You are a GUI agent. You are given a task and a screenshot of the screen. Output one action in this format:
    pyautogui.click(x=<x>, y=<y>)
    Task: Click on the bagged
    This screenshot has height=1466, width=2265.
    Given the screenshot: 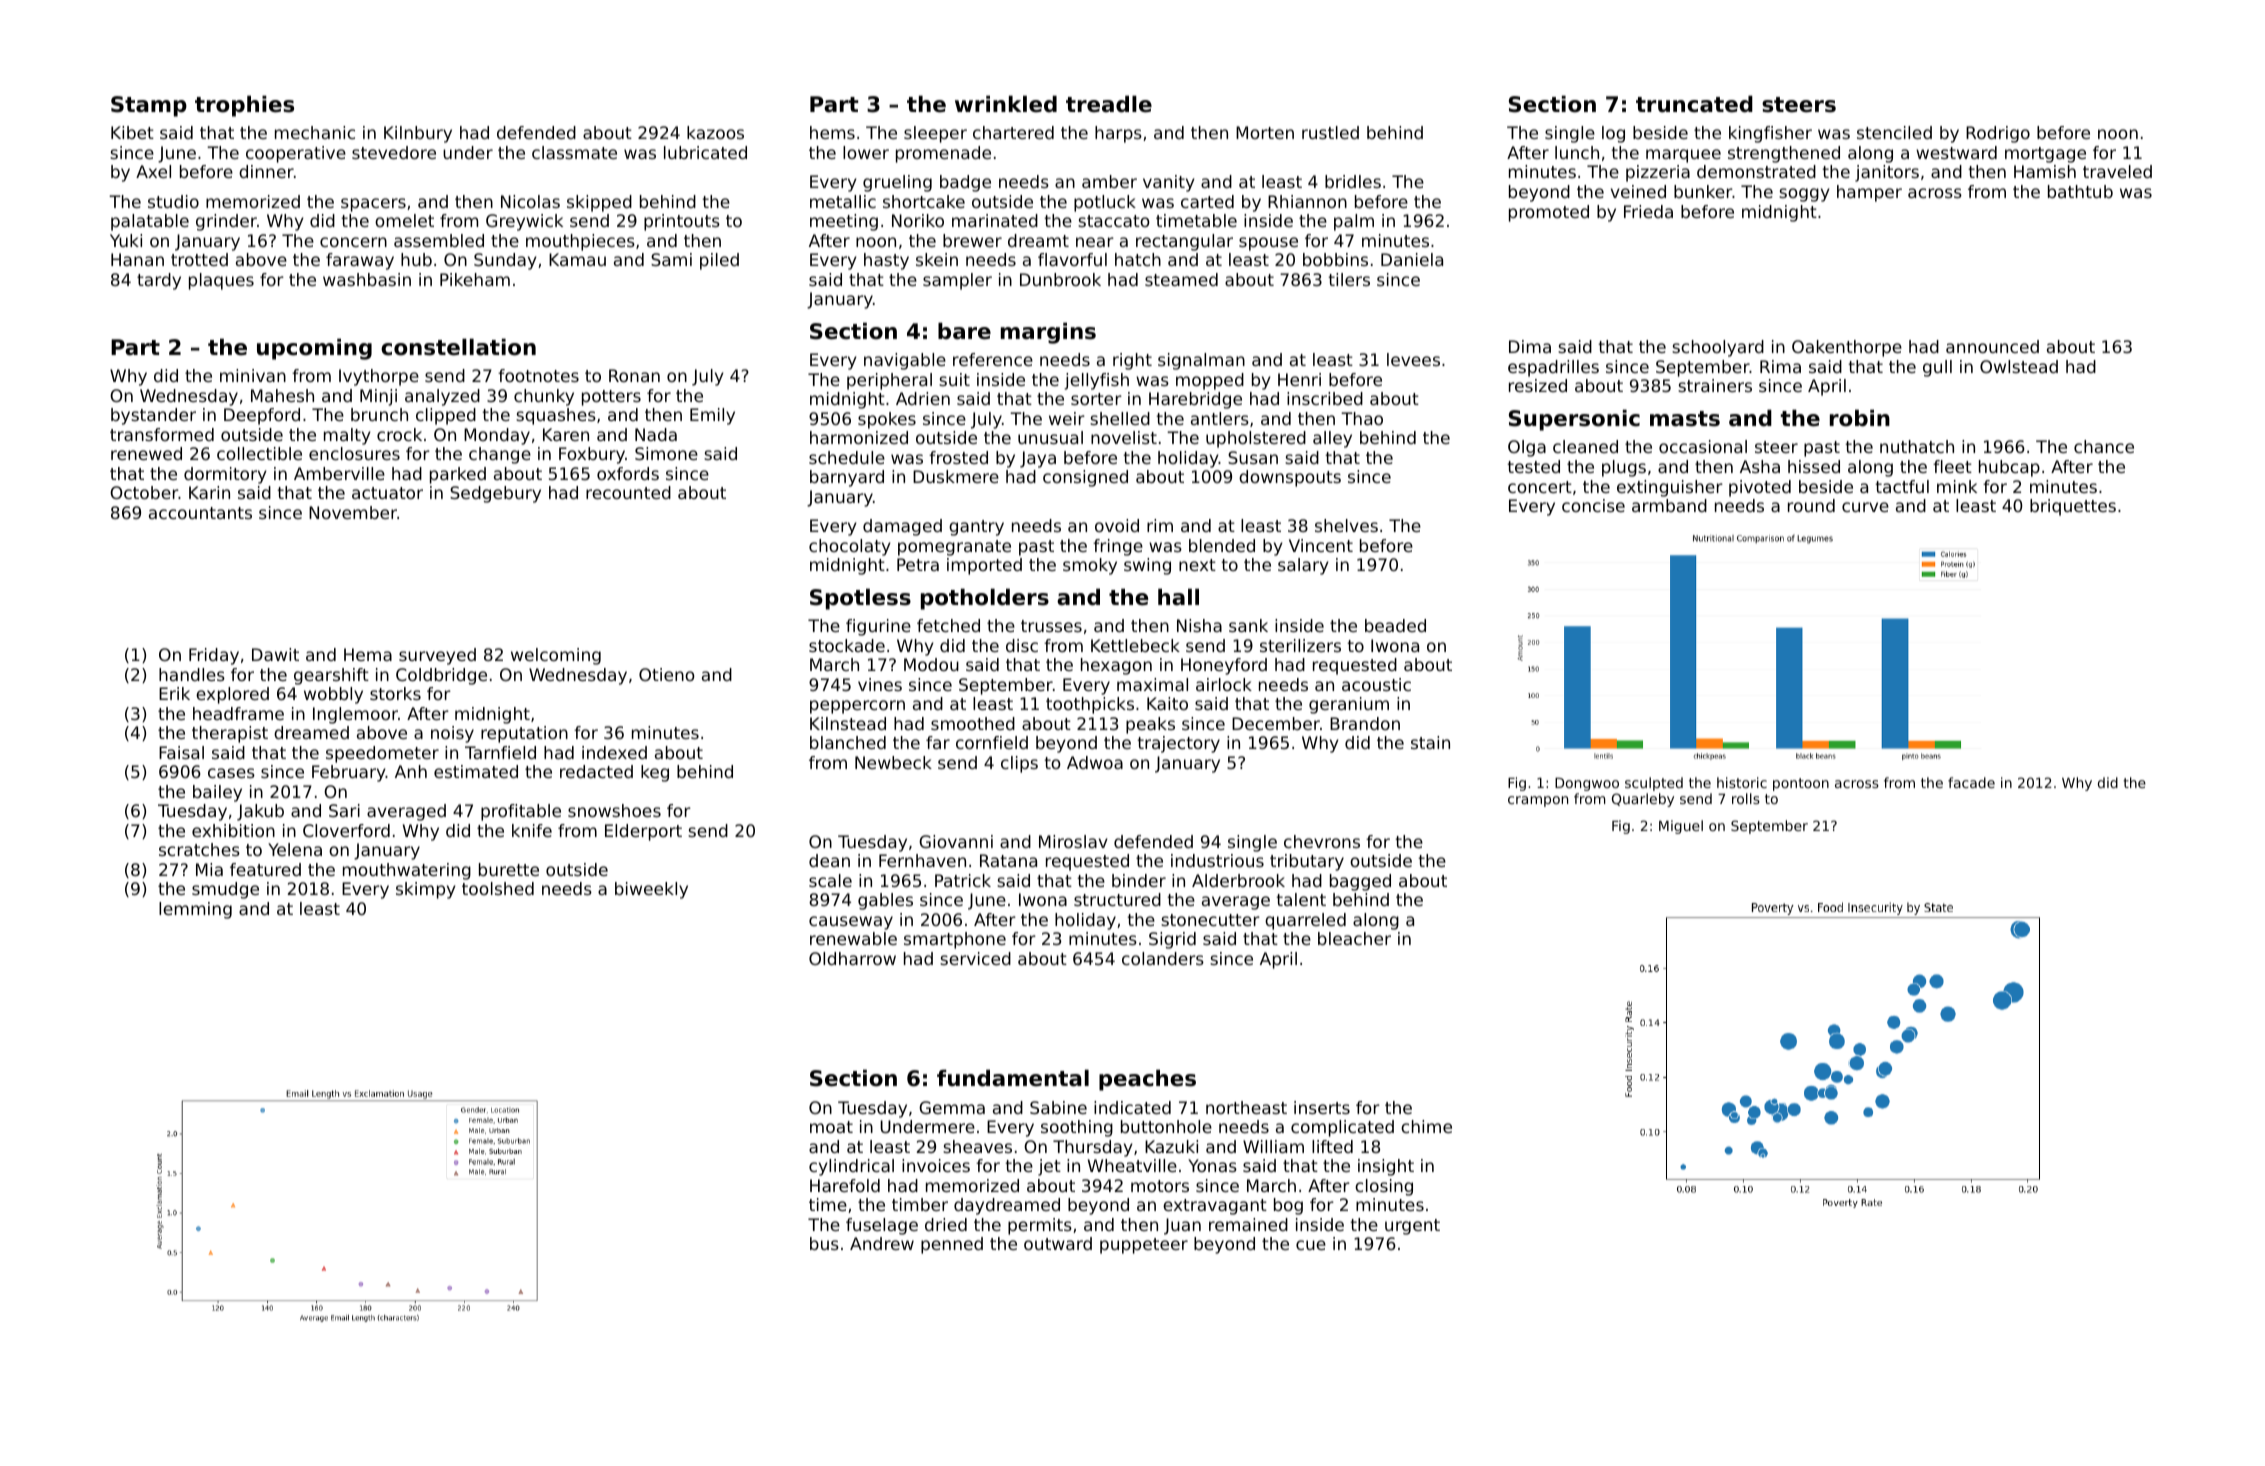 What is the action you would take?
    pyautogui.click(x=1360, y=882)
